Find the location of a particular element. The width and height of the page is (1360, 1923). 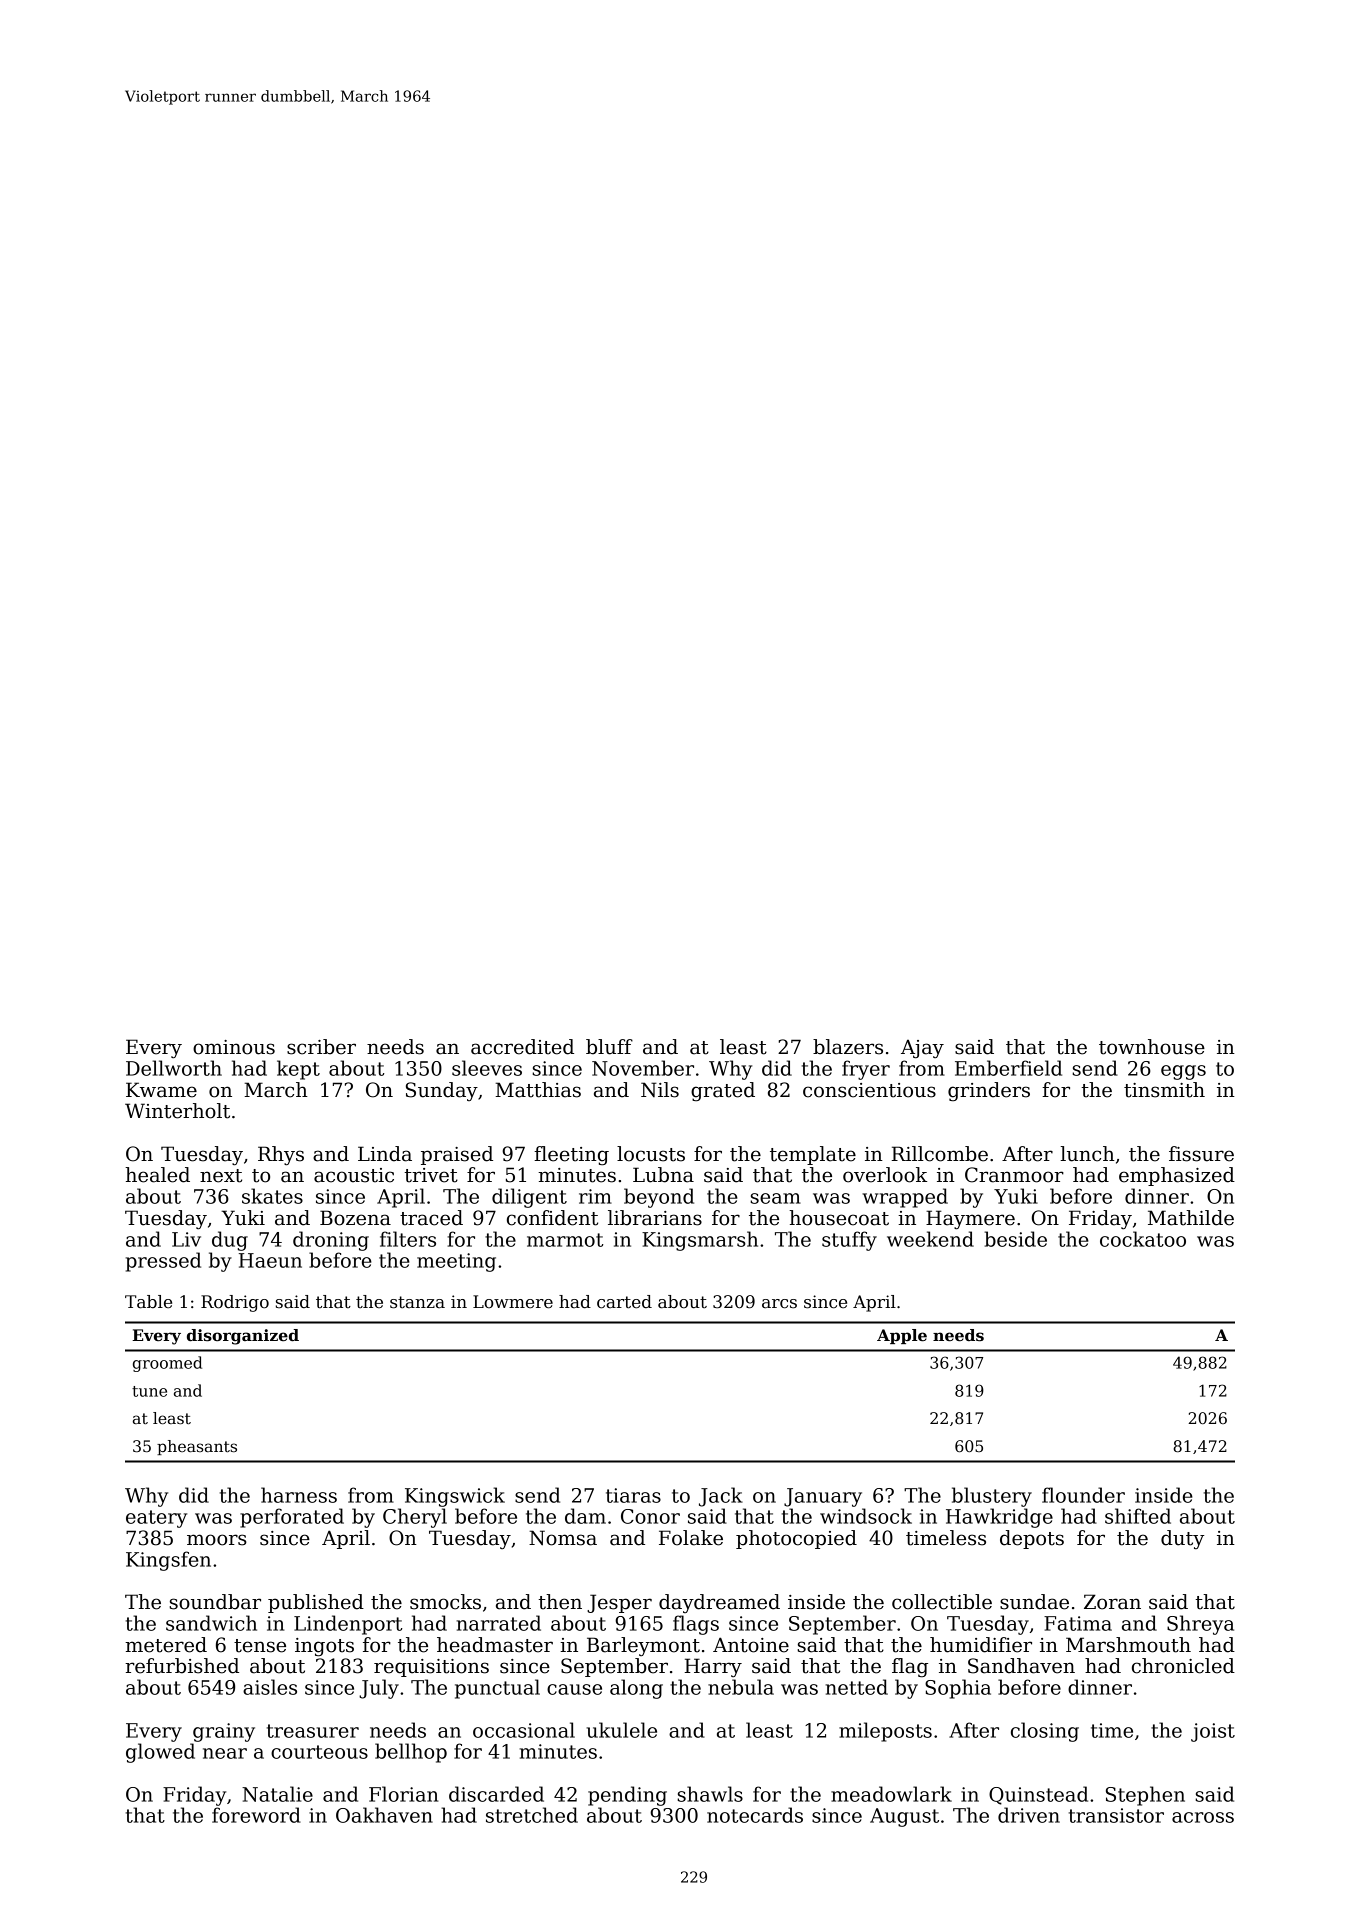

January is located at coordinates (823, 1497).
